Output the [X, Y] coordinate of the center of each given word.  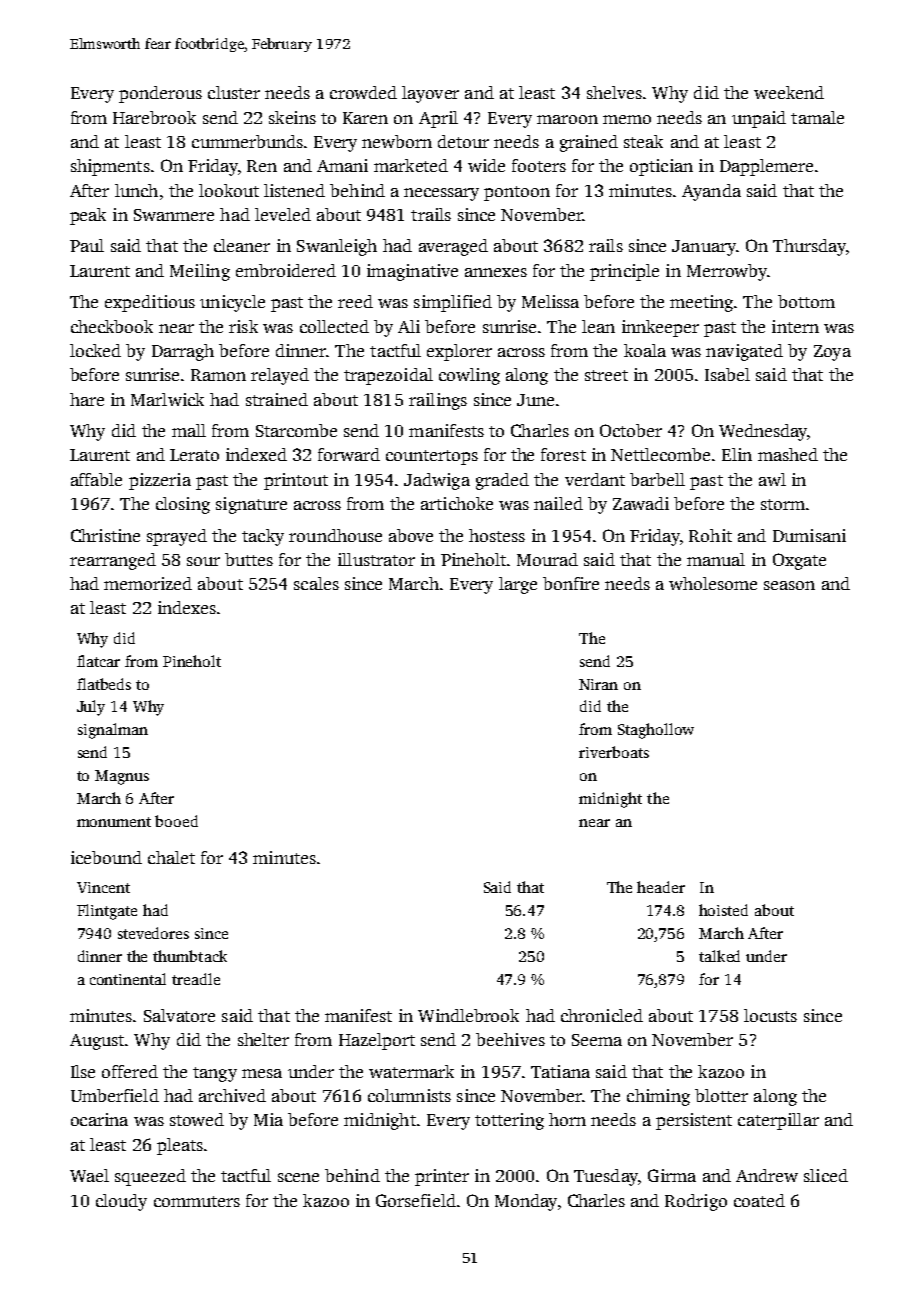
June [535, 400]
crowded [363, 92]
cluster [234, 92]
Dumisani [809, 535]
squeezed [150, 1177]
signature [251, 505]
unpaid [759, 119]
